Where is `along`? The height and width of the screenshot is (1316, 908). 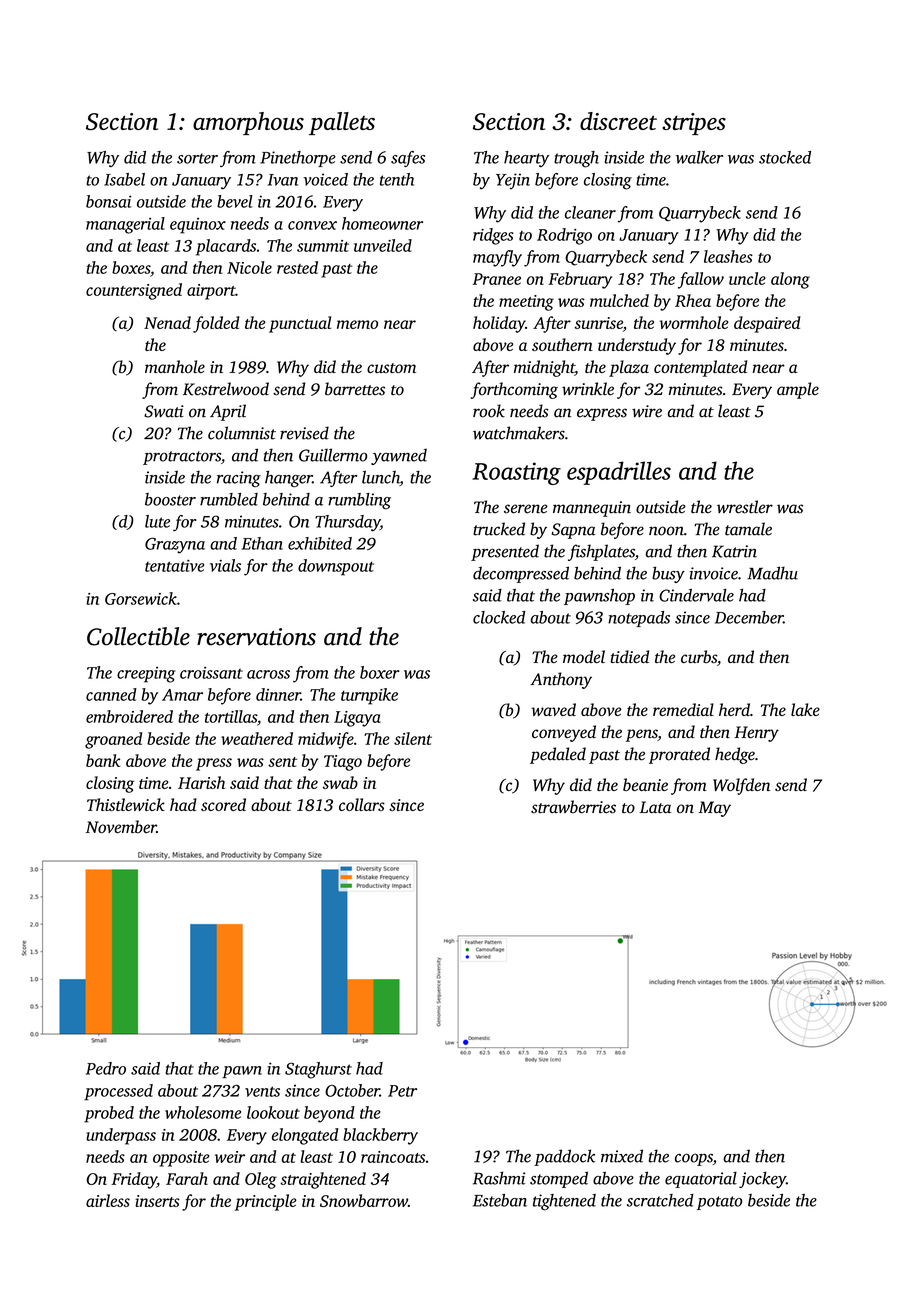 along is located at coordinates (790, 280).
